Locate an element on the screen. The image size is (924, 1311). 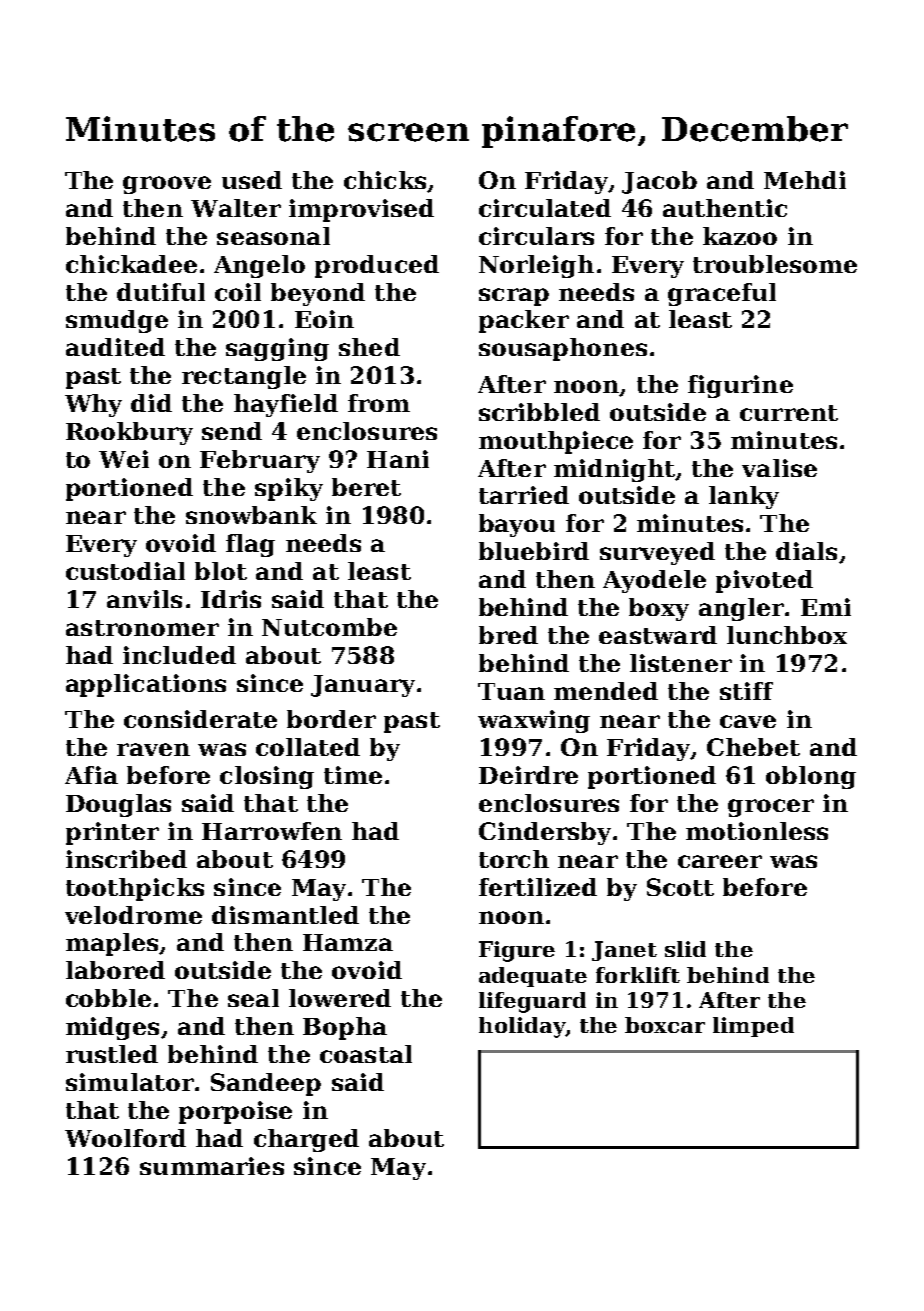
graceful is located at coordinates (722, 294).
